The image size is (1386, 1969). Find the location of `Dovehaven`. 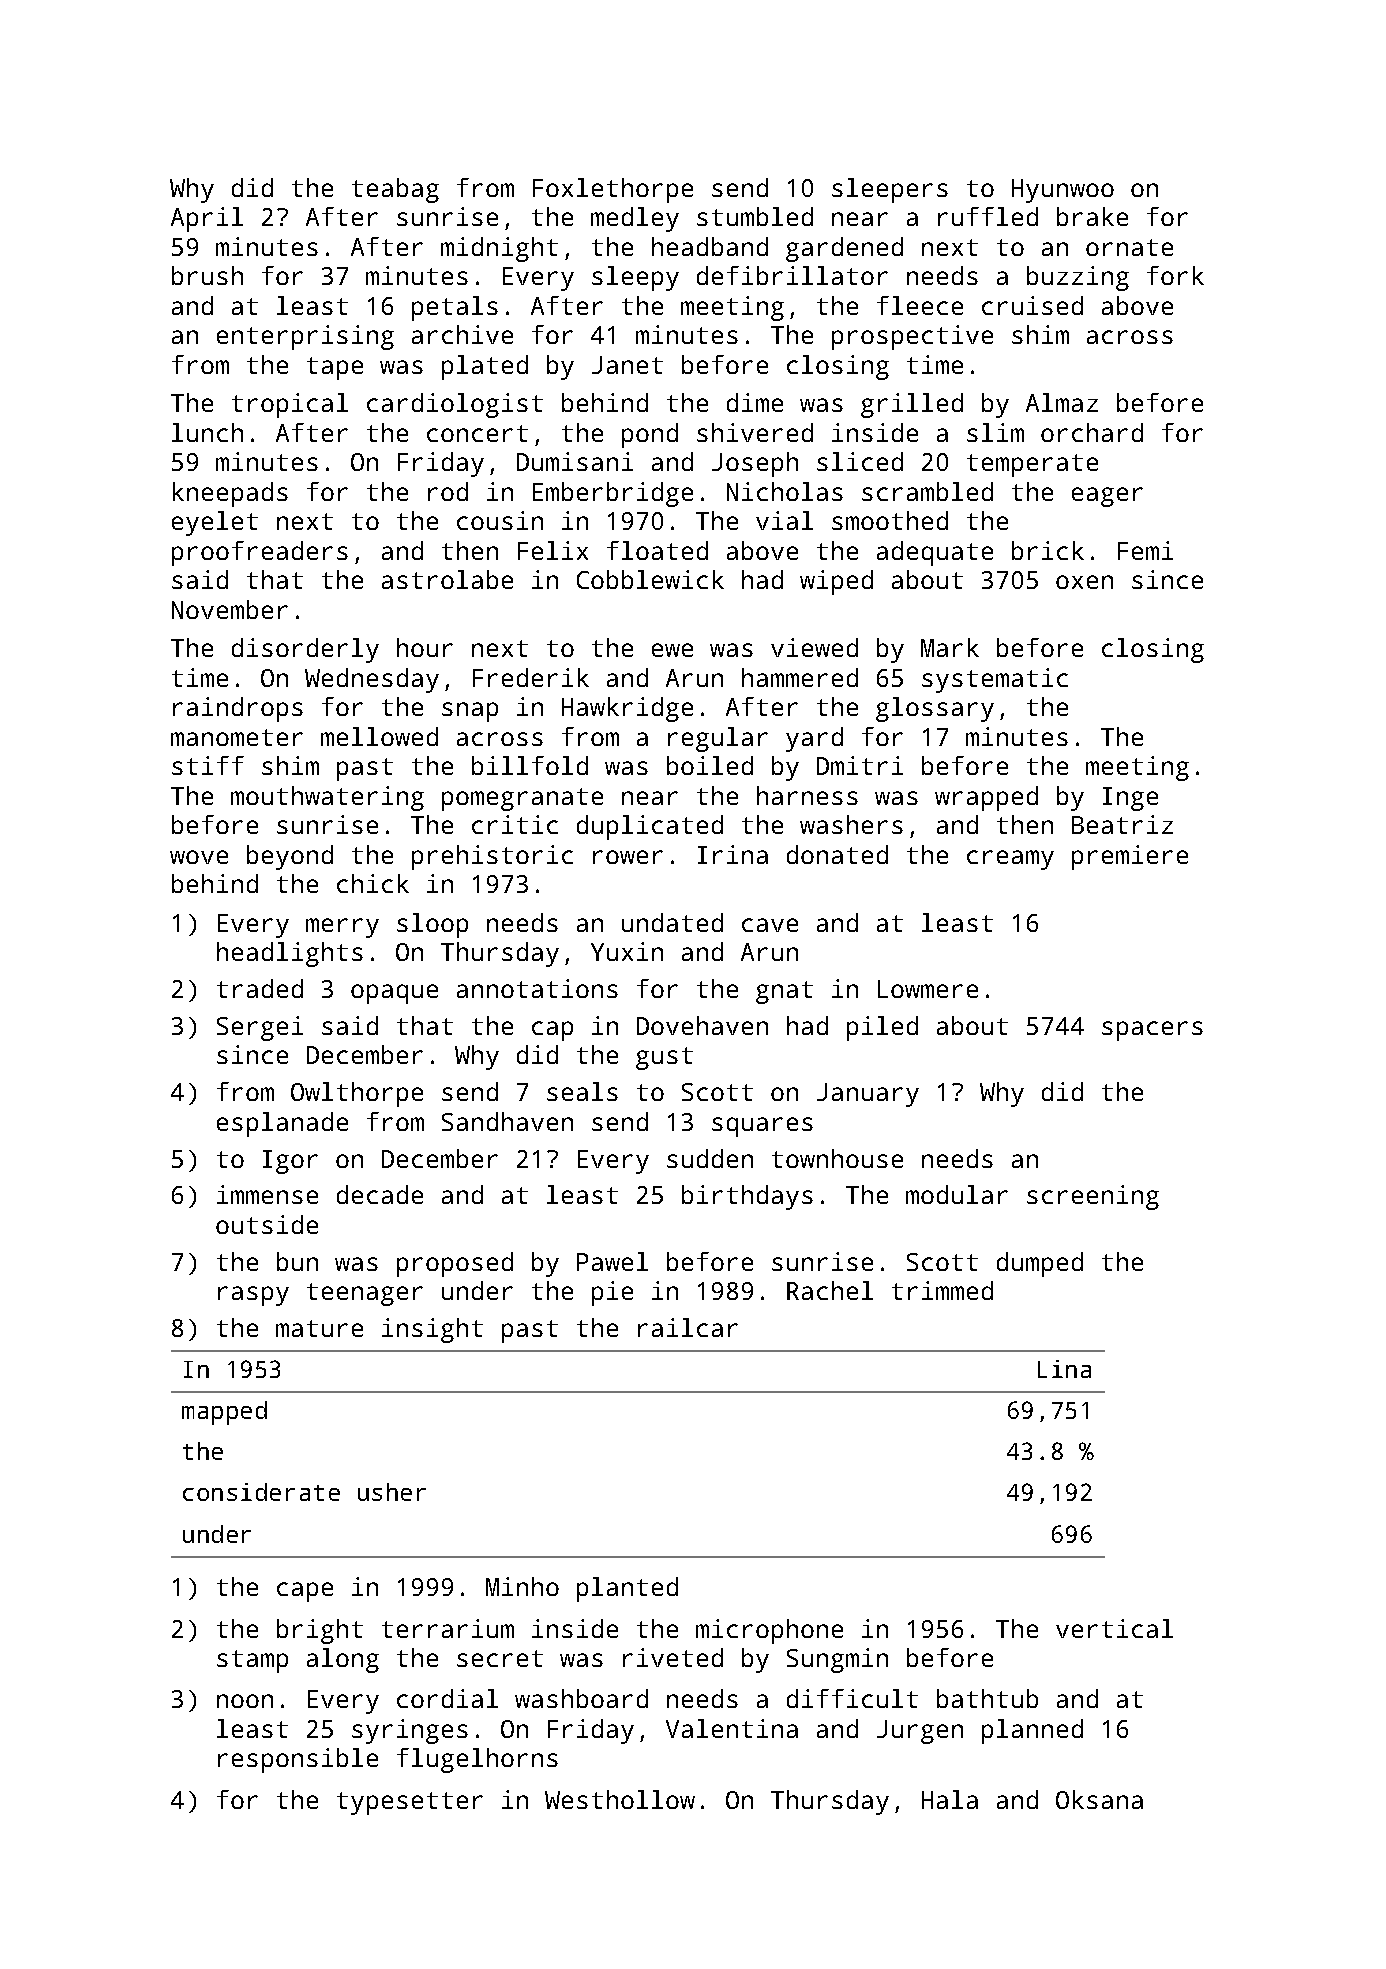

Dovehaven is located at coordinates (702, 1025).
